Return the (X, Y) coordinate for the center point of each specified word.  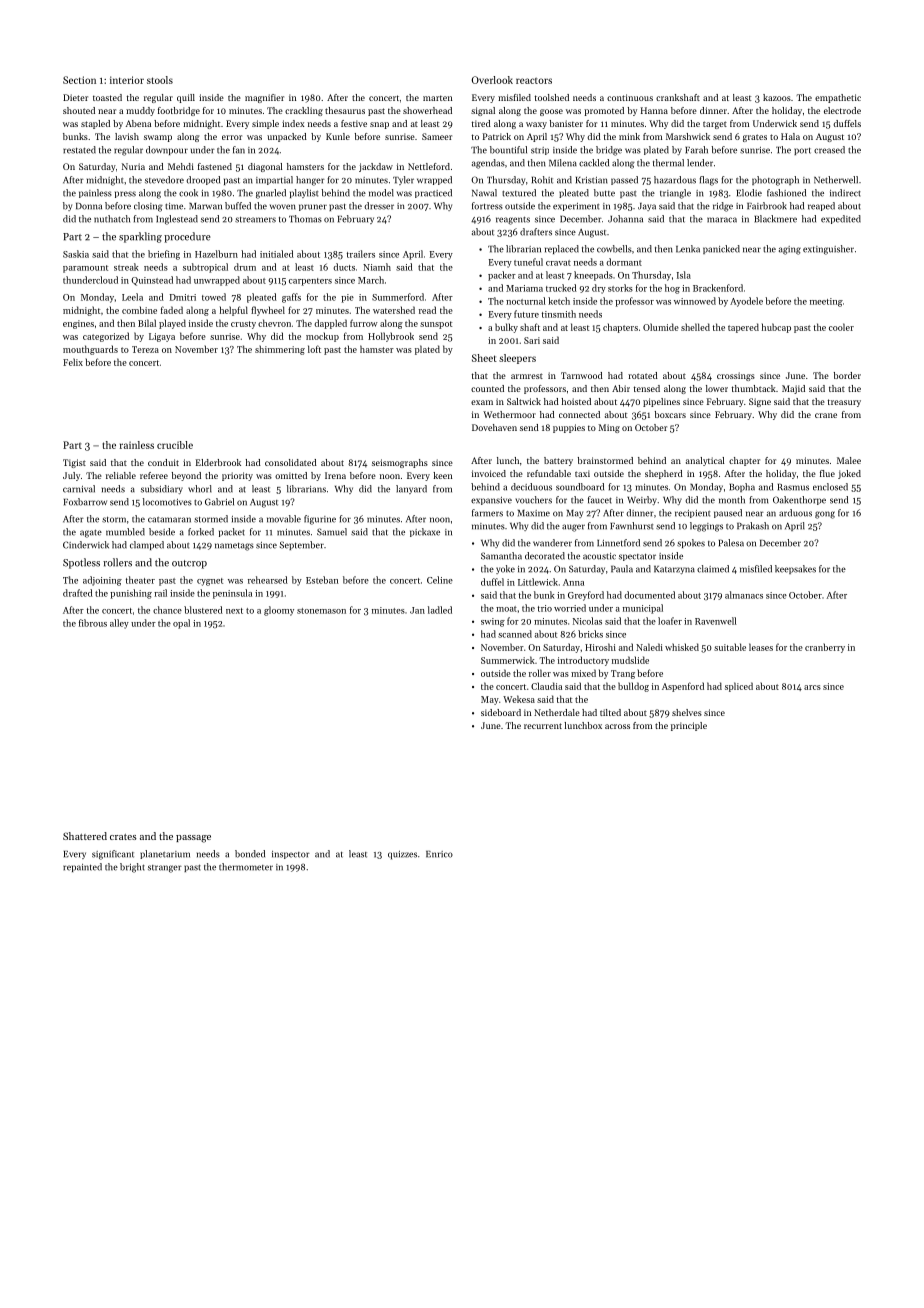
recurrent (543, 726)
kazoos (777, 97)
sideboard (501, 712)
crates (123, 837)
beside (162, 532)
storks (620, 288)
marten (437, 98)
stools (160, 80)
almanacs (744, 595)
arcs (812, 687)
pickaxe (425, 532)
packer (502, 276)
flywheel (268, 311)
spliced (739, 687)
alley (119, 624)
